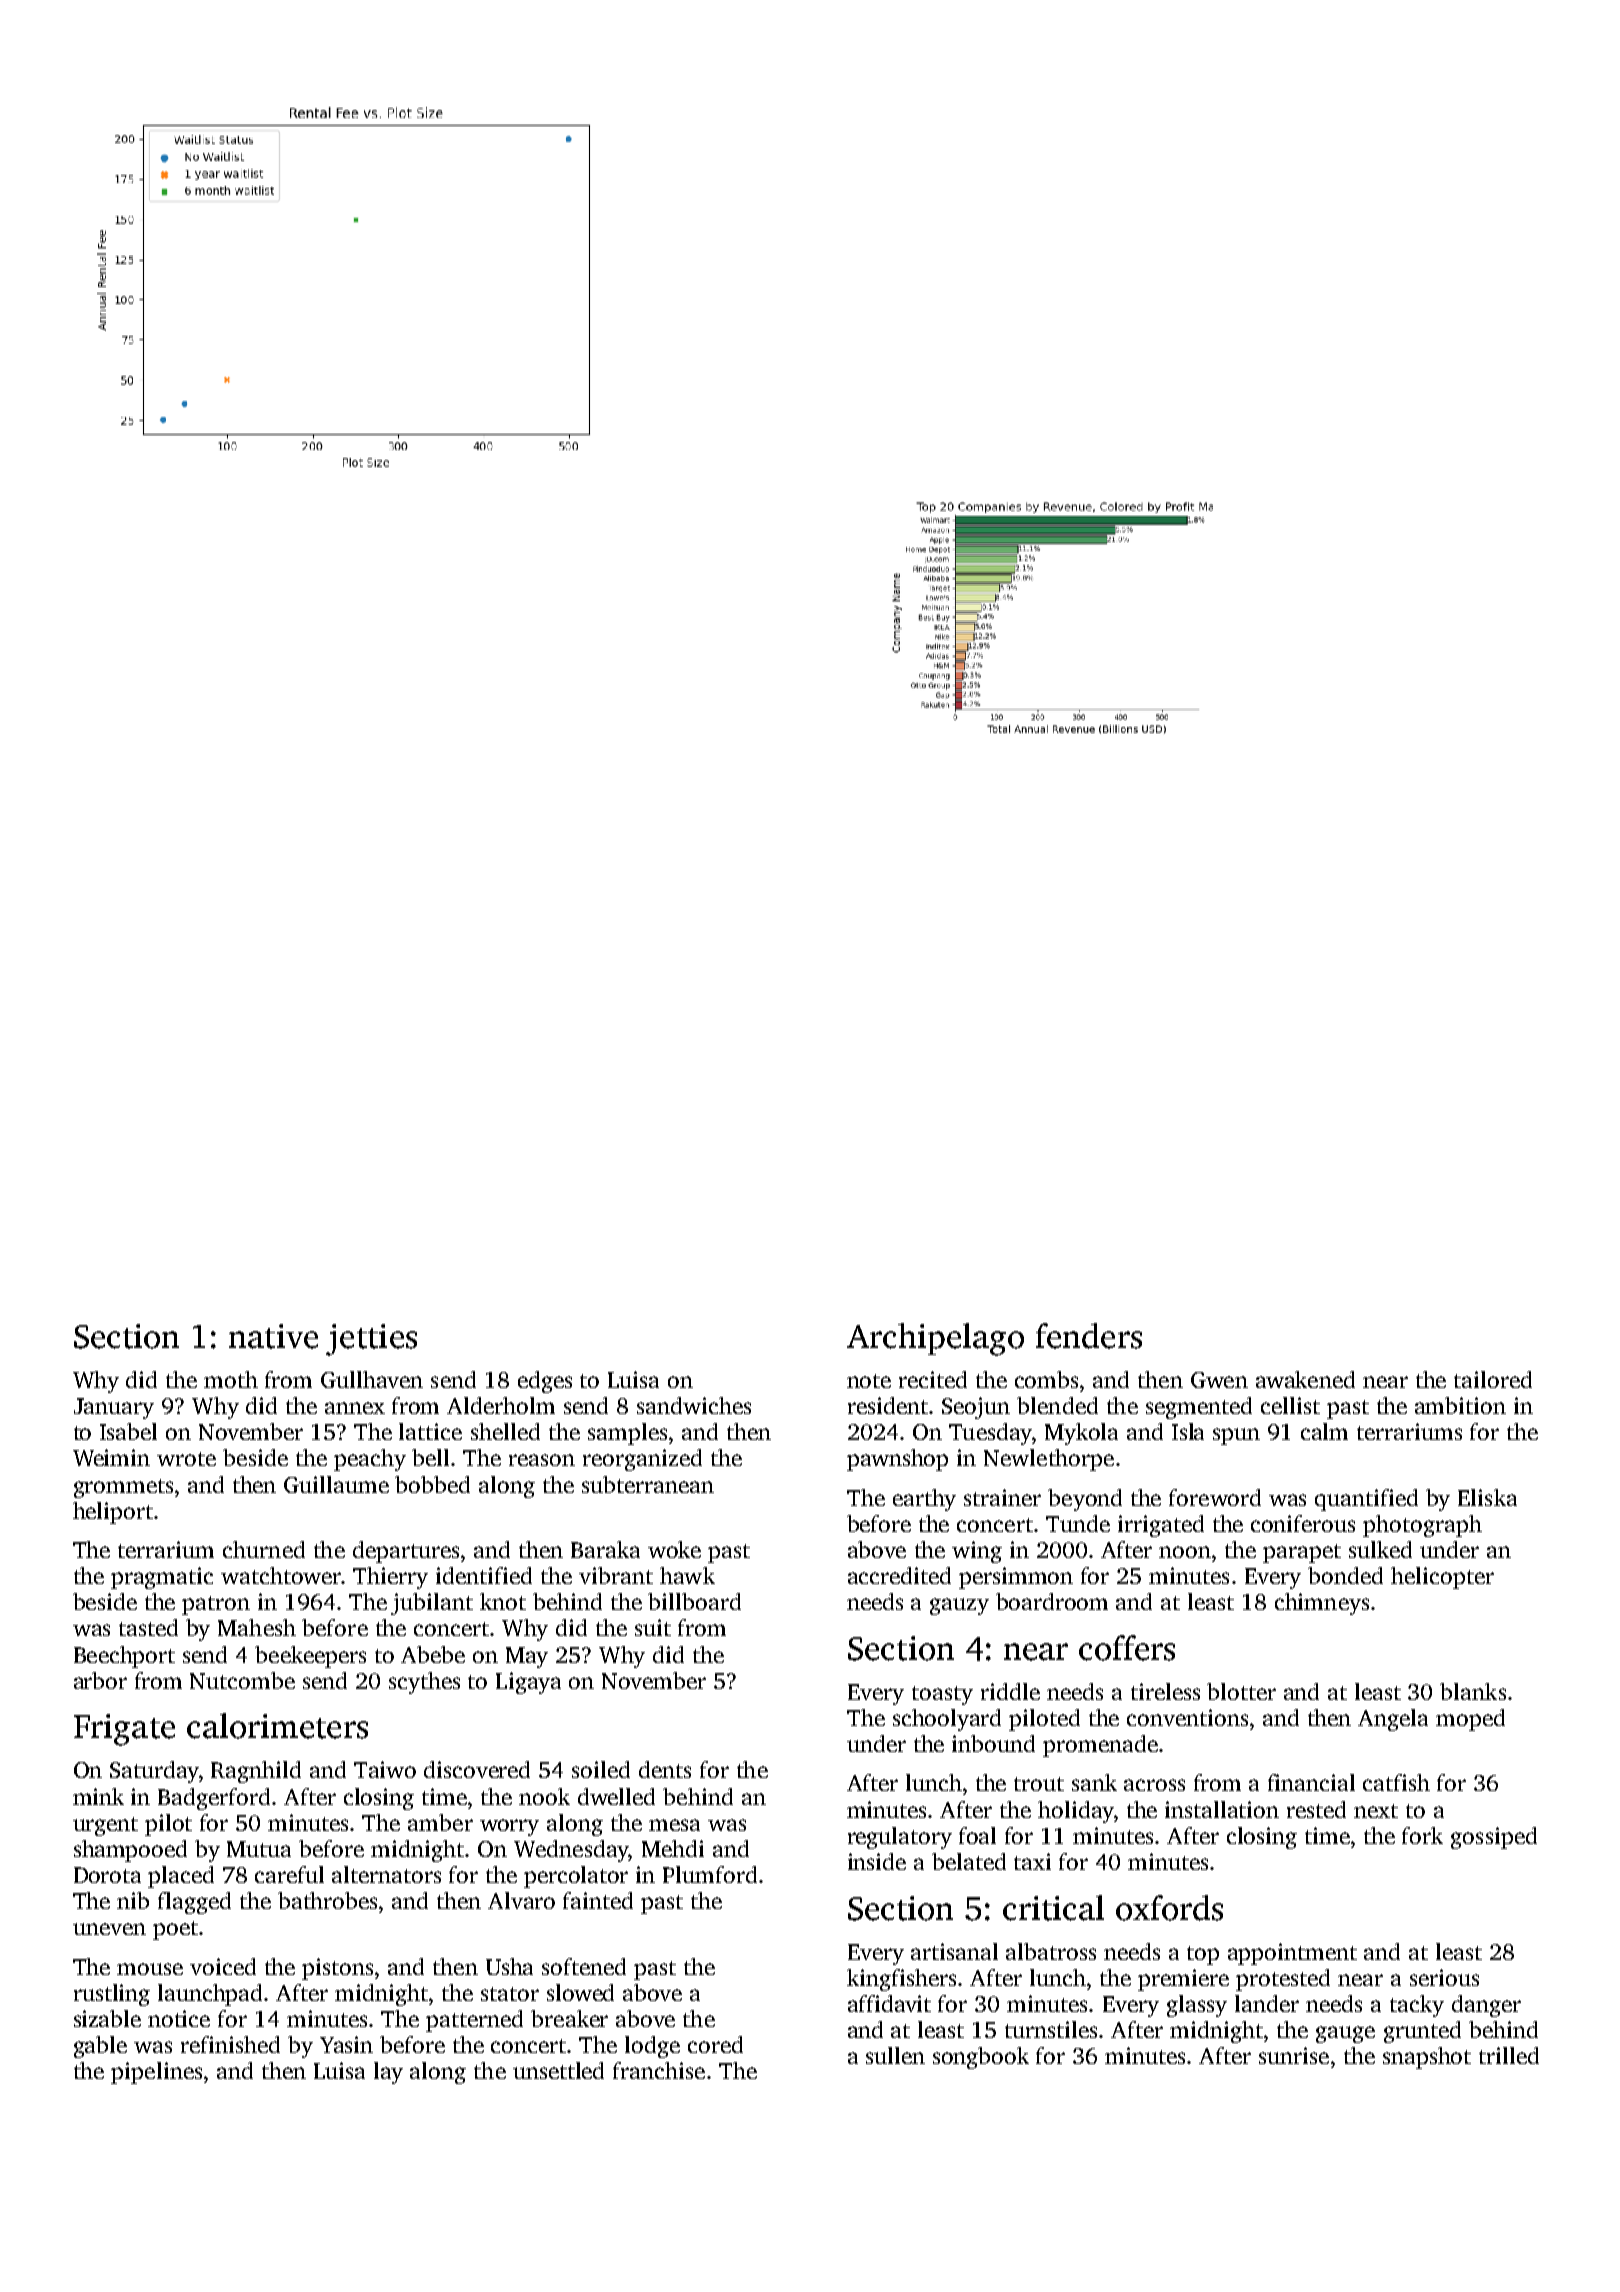  What do you see at coordinates (1127, 1648) in the screenshot?
I see `coffers` at bounding box center [1127, 1648].
